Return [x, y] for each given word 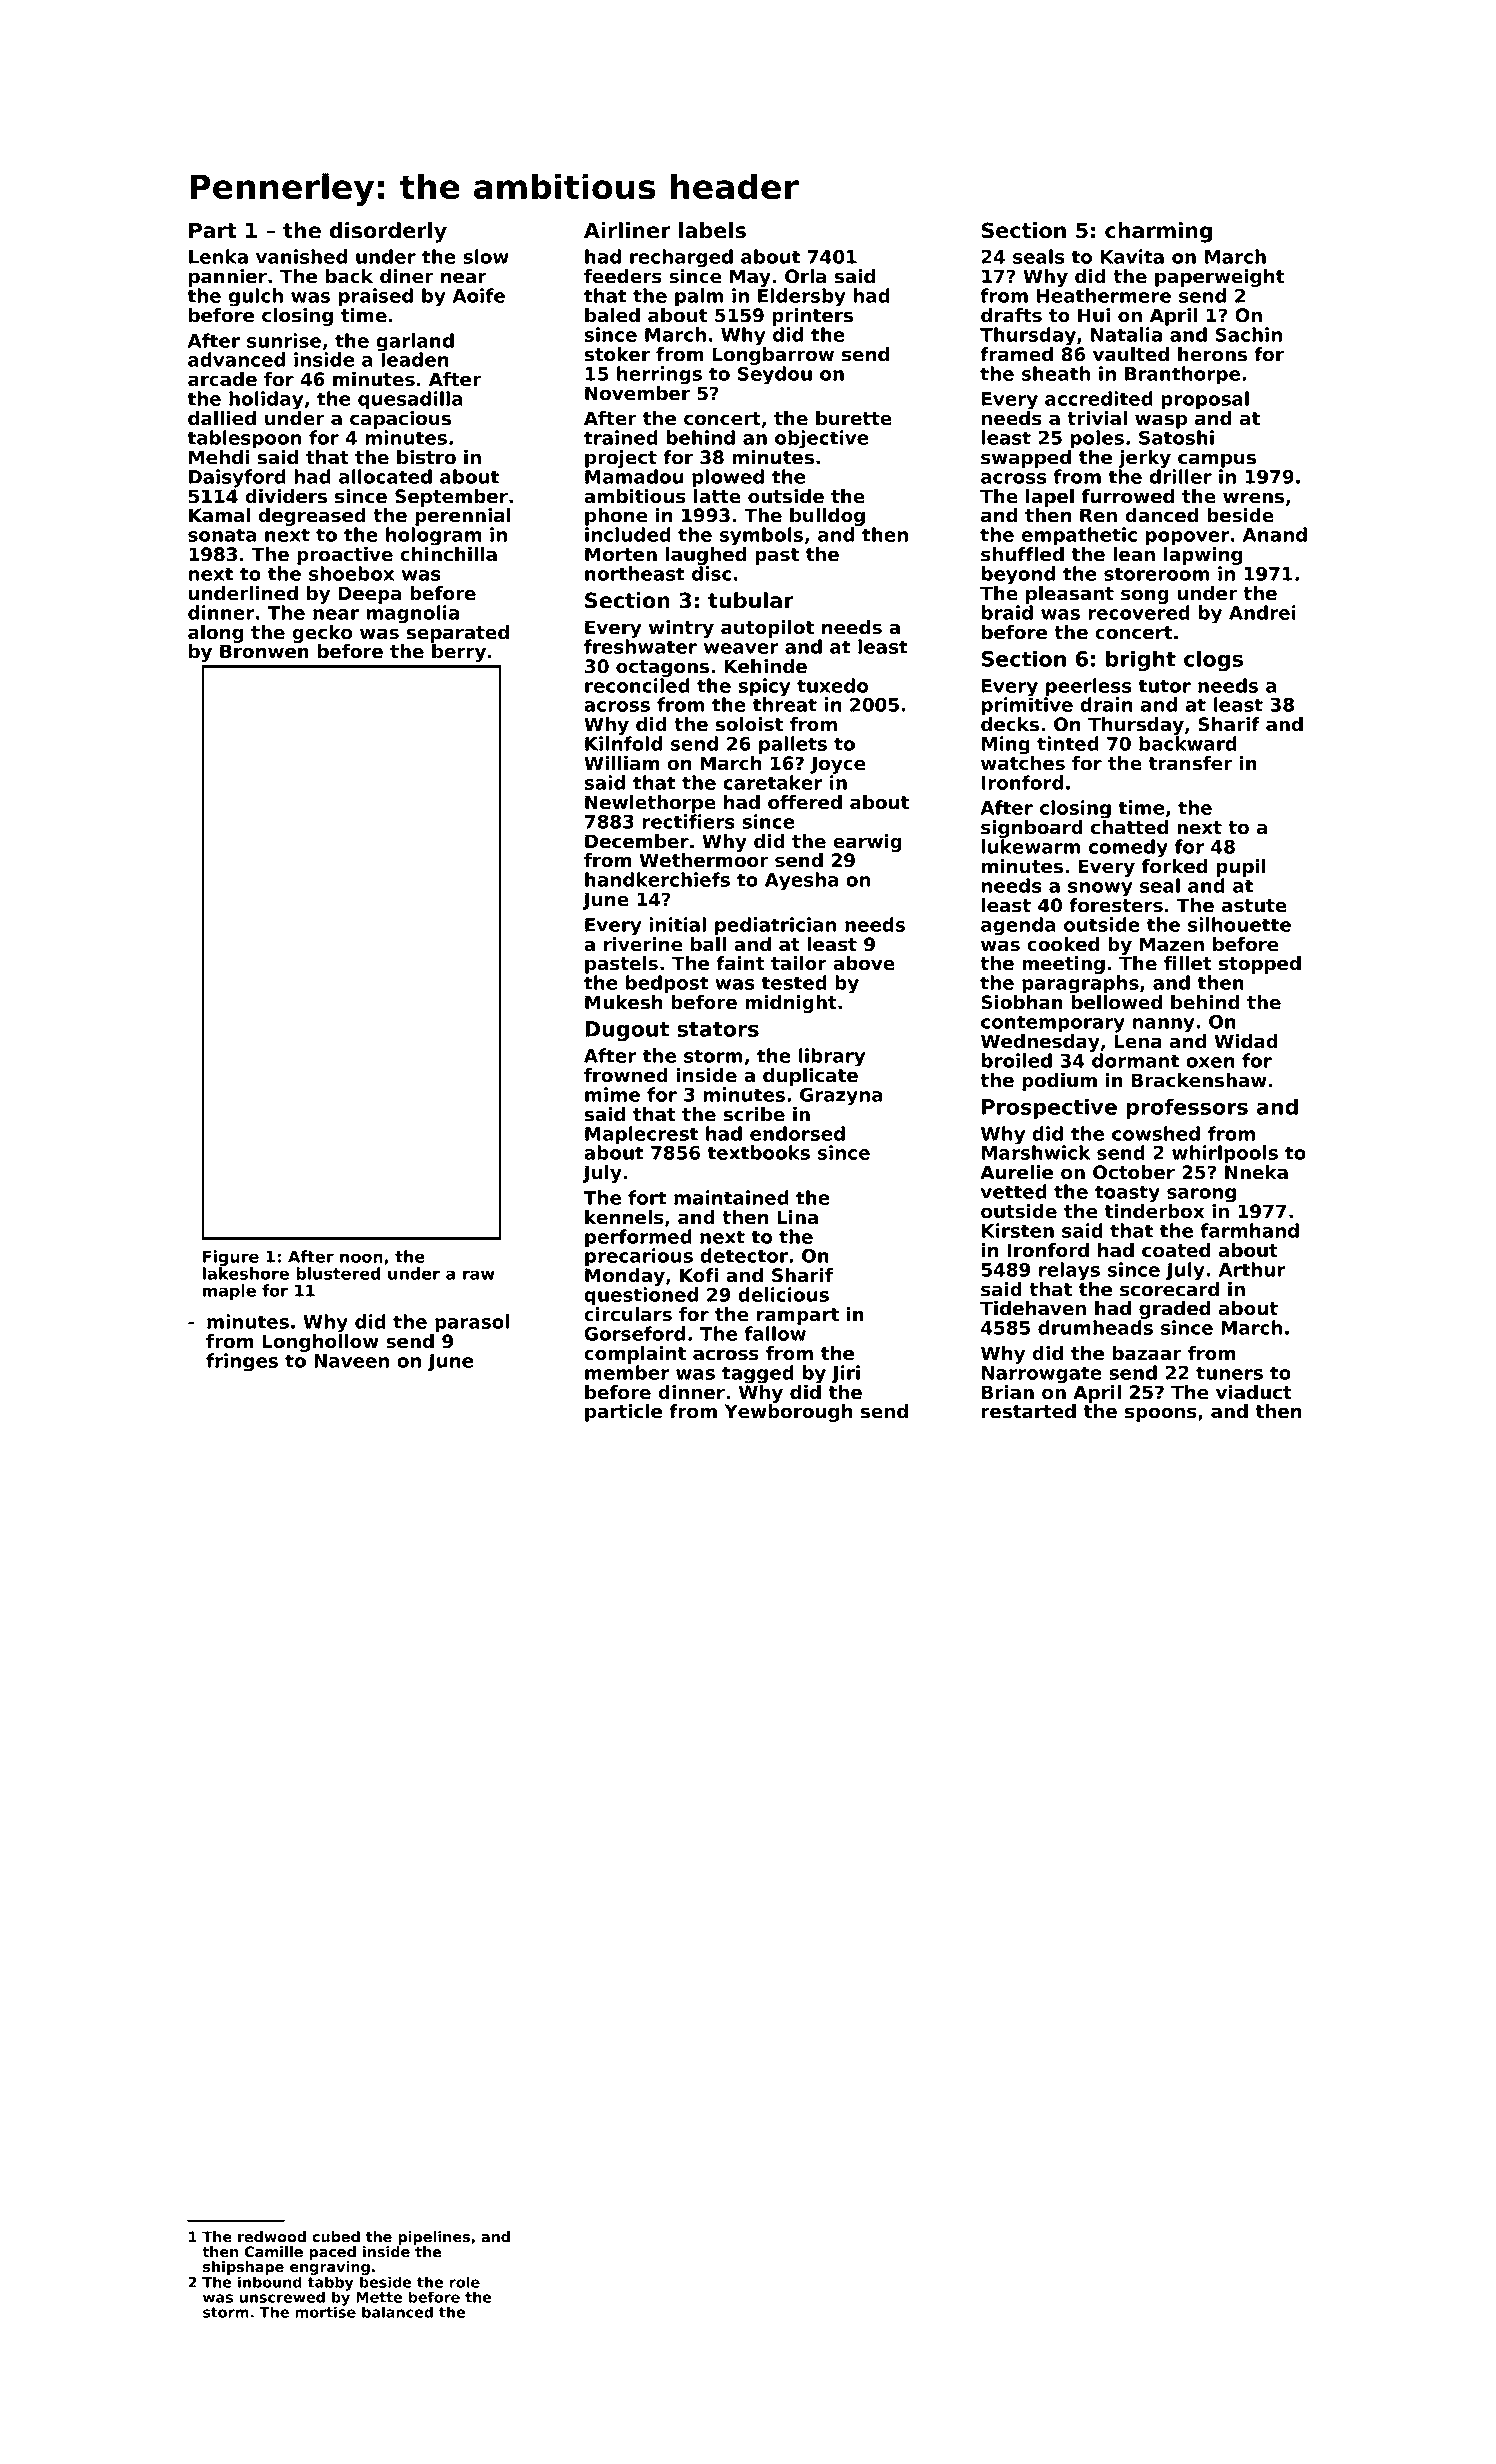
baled [612, 315]
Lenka [218, 256]
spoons [1161, 1414]
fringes [242, 1362]
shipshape [243, 2268]
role [465, 2282]
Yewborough [788, 1413]
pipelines [434, 2238]
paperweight [1219, 278]
